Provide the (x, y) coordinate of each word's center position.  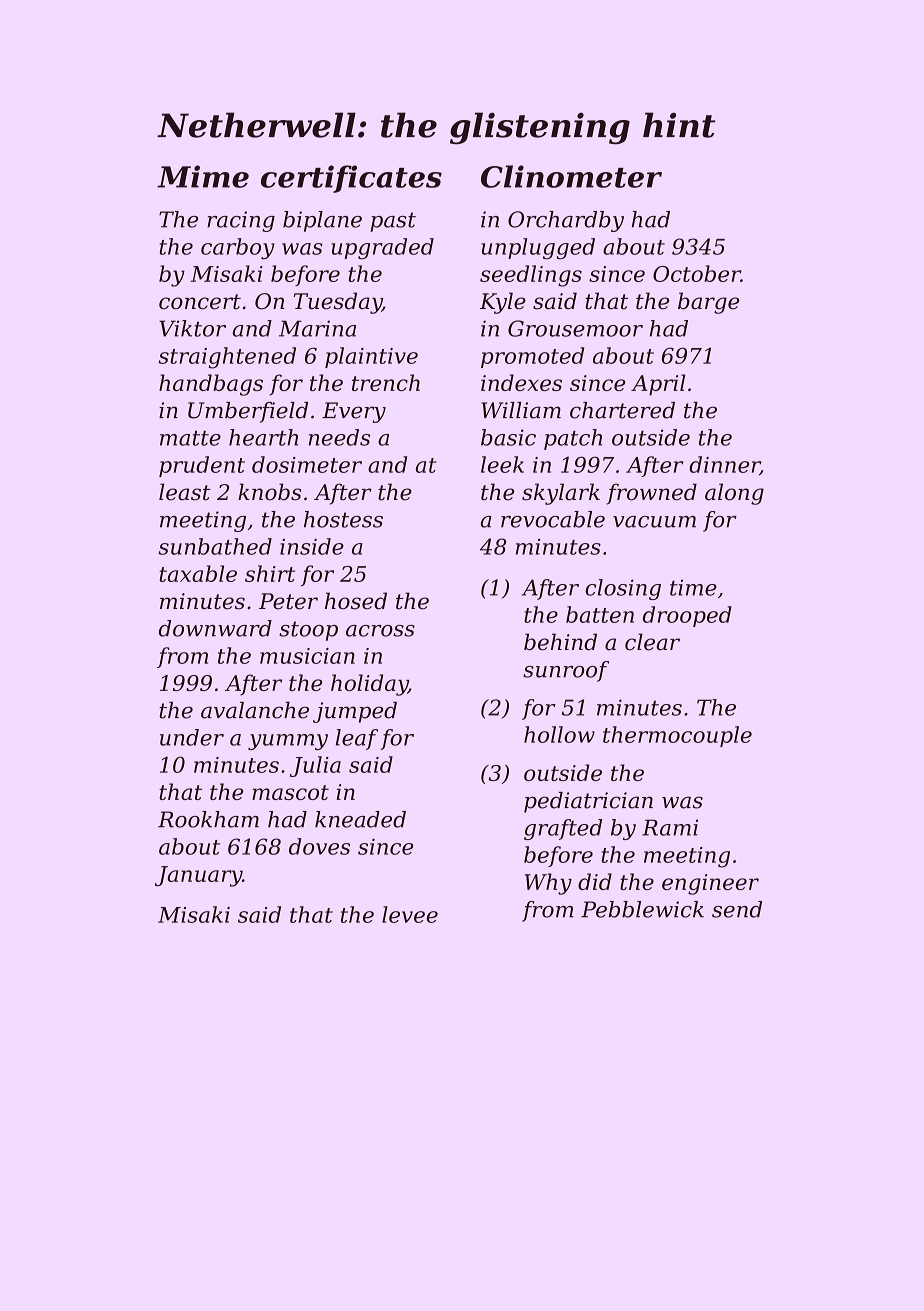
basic (508, 437)
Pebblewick (642, 909)
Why (548, 884)
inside (312, 546)
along (734, 494)
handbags (211, 385)
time (693, 587)
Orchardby (566, 221)
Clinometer (571, 176)
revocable (553, 519)
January (198, 876)
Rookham (208, 819)
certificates (351, 179)
